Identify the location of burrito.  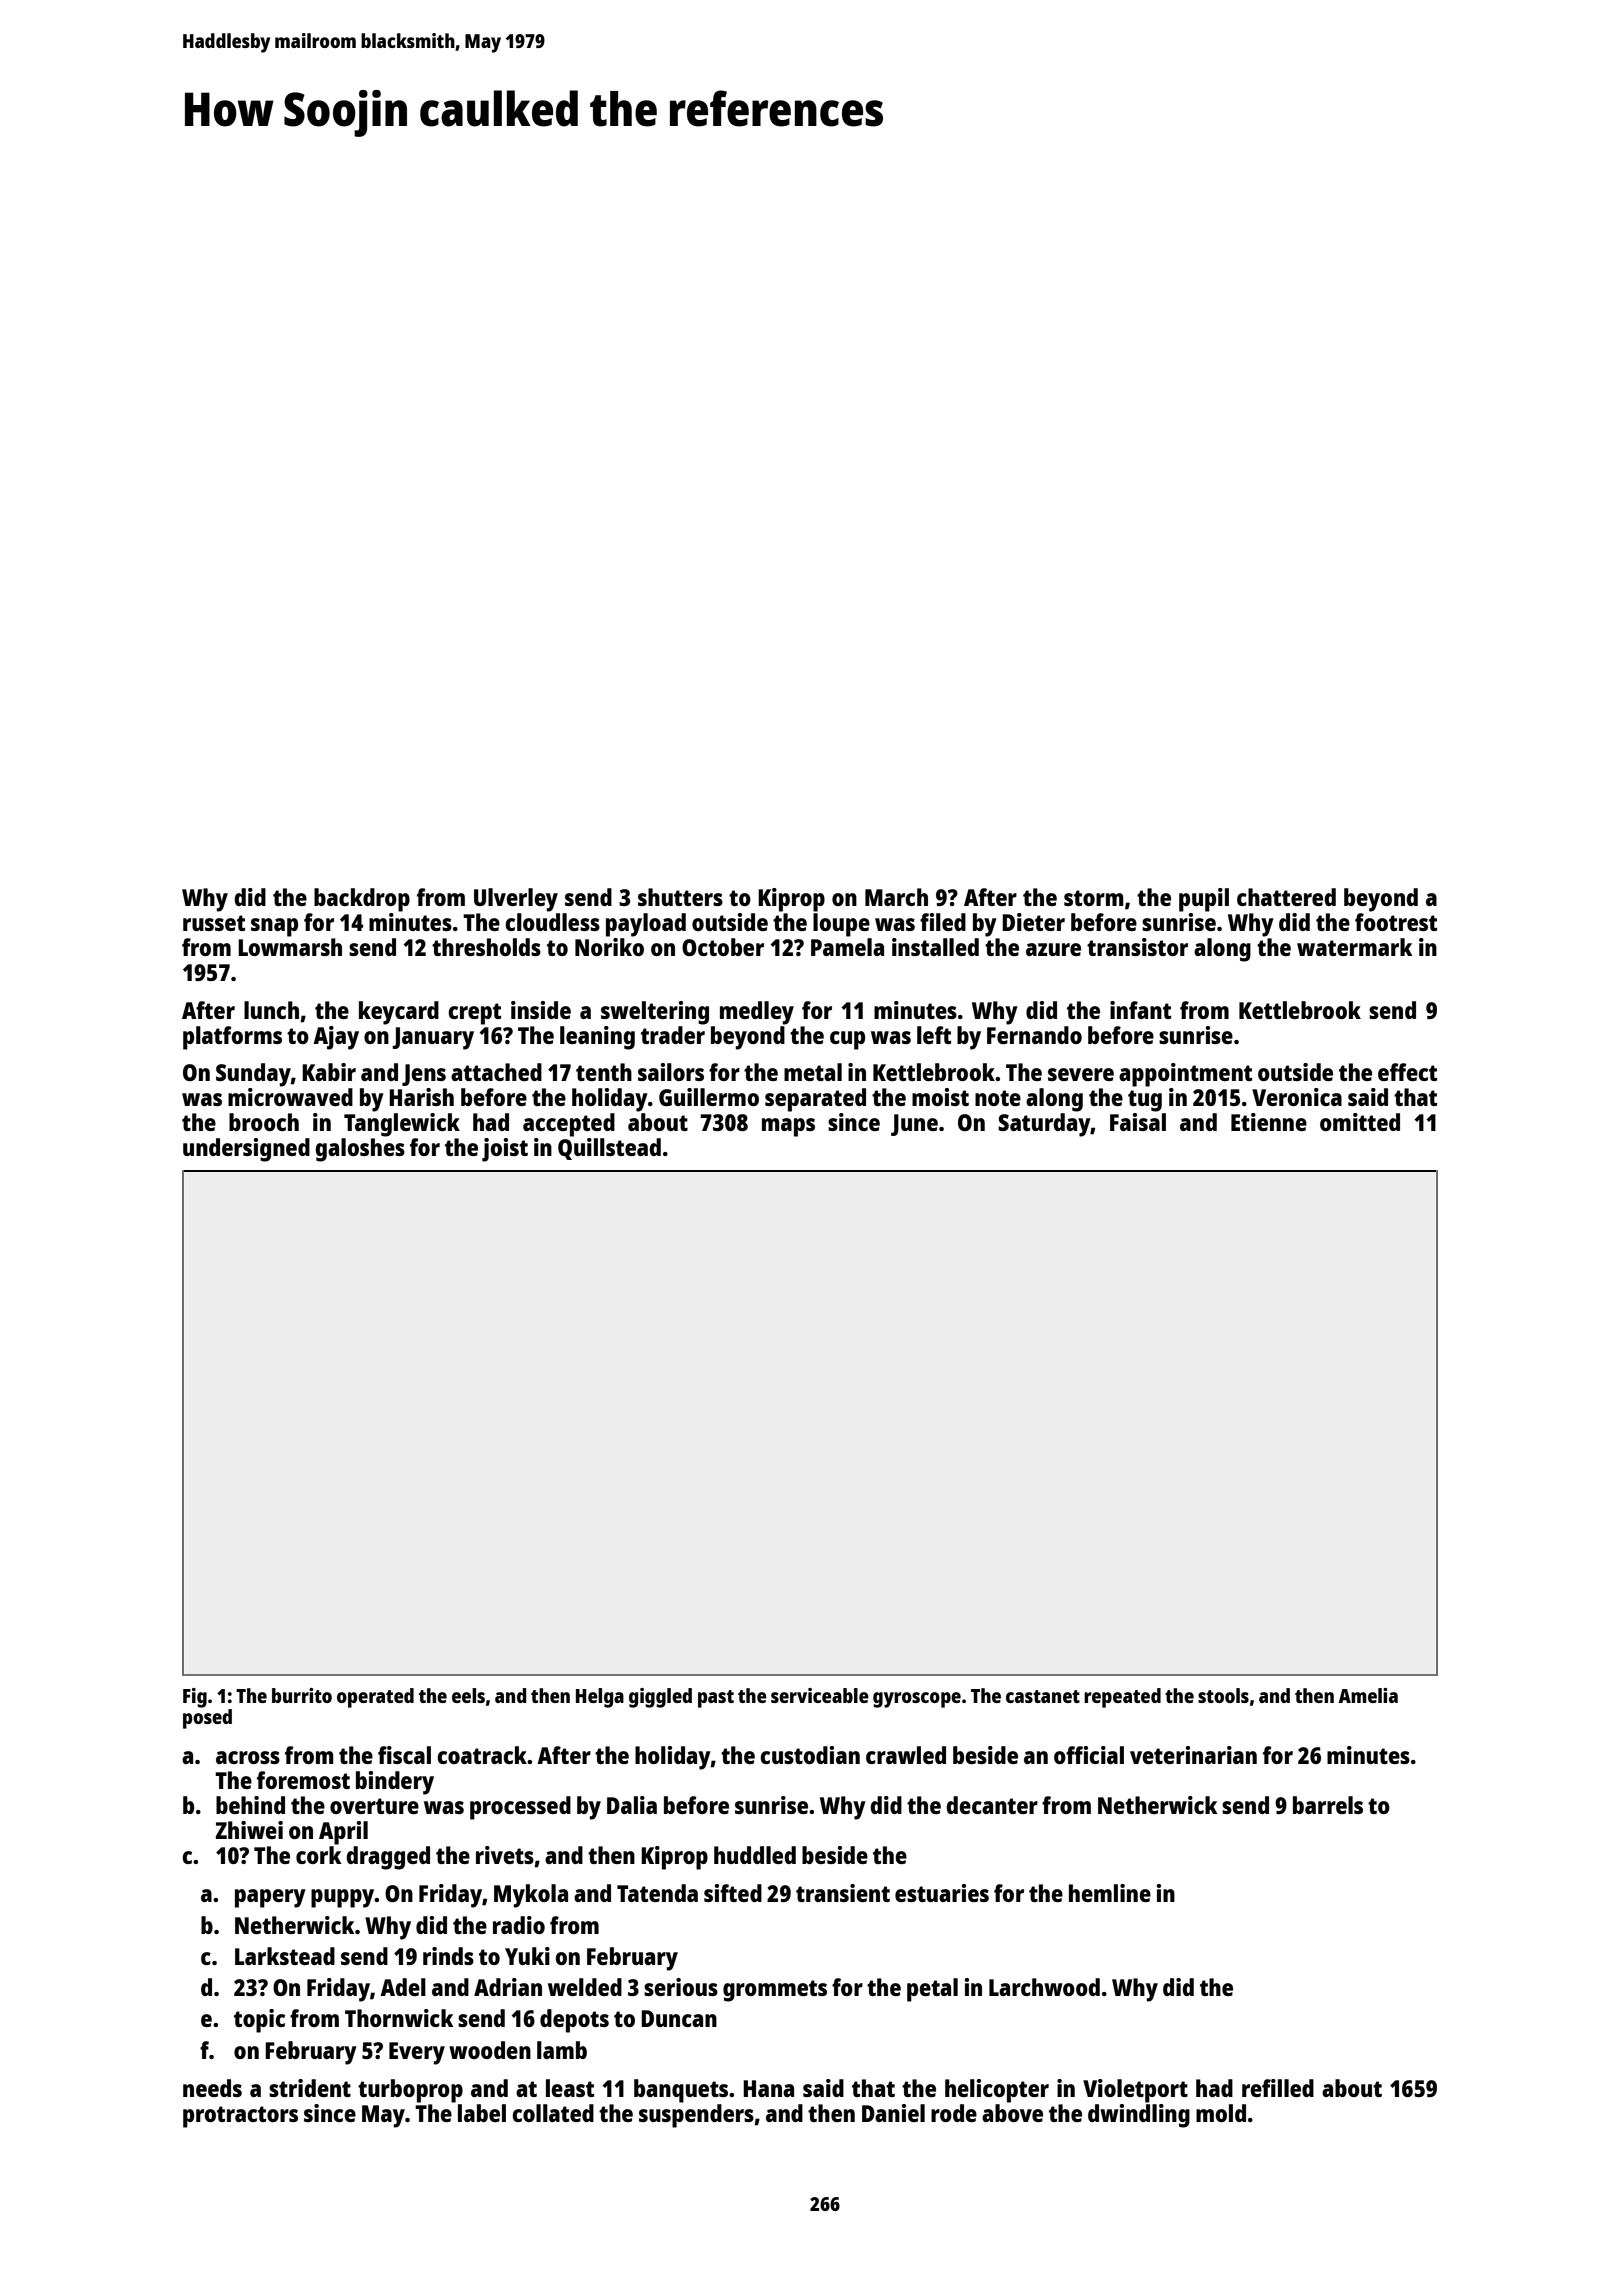
(302, 1695).
